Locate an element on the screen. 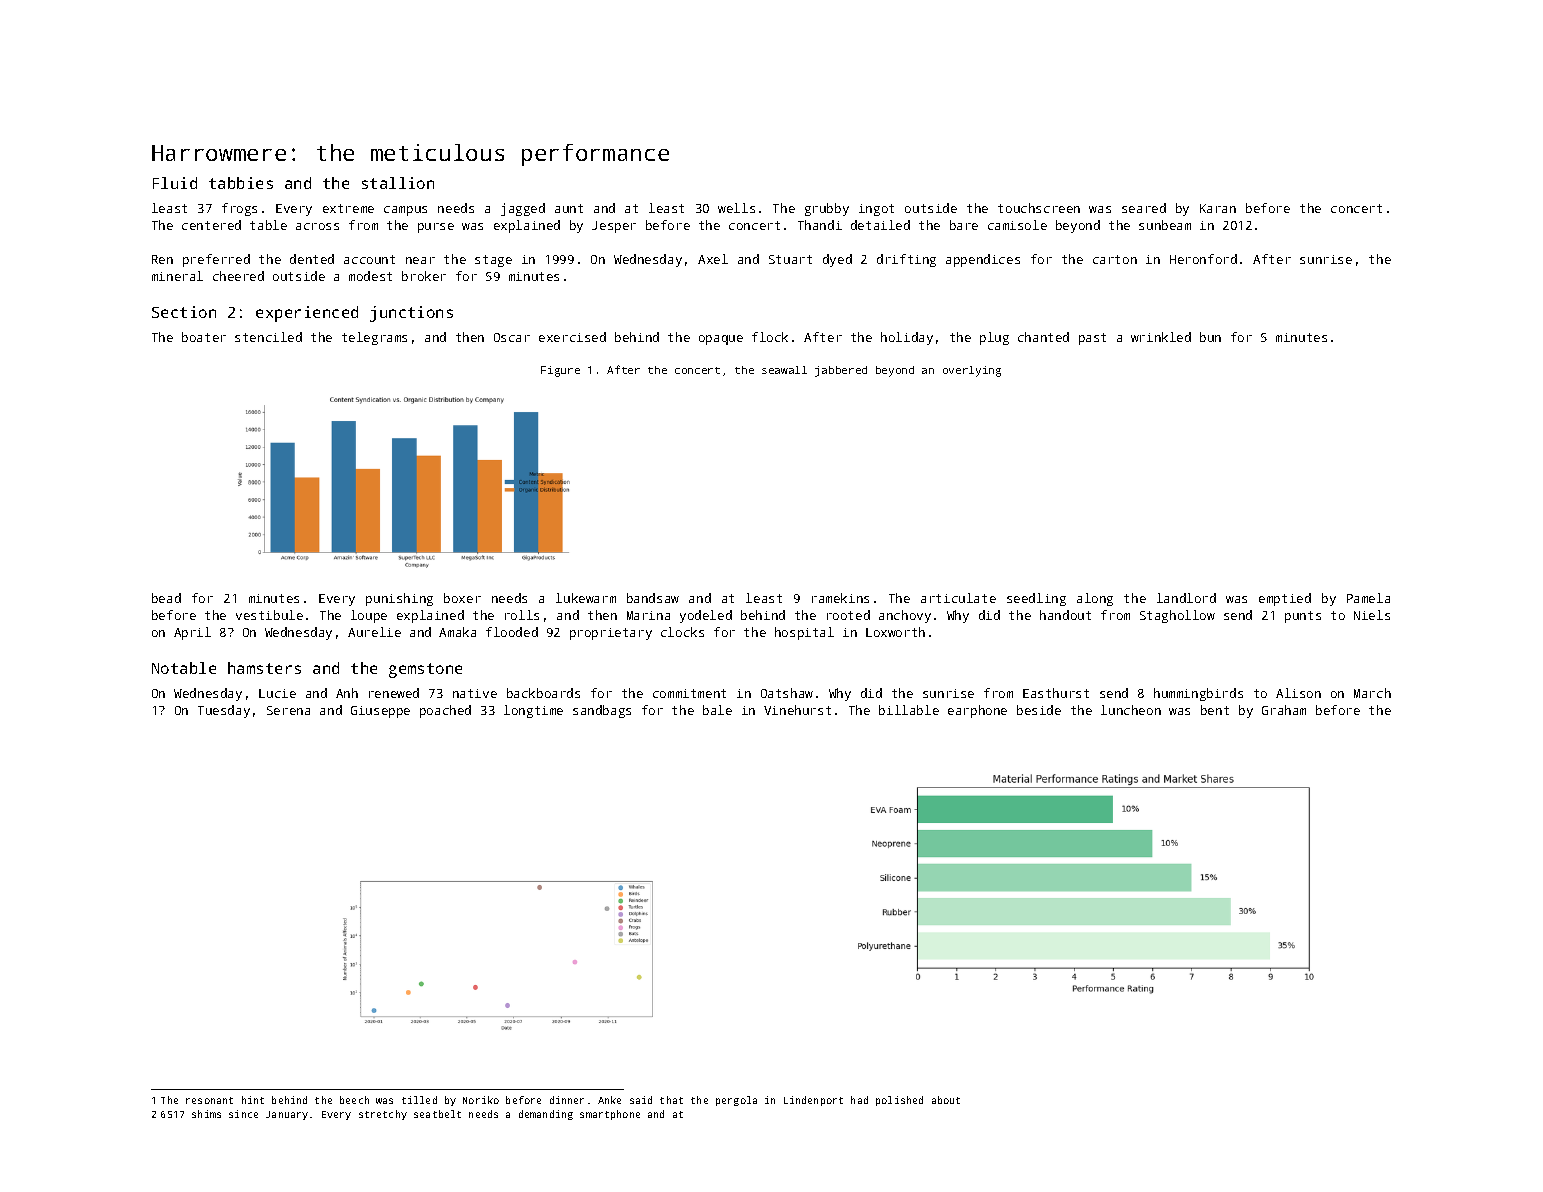  Graham is located at coordinates (1284, 710).
